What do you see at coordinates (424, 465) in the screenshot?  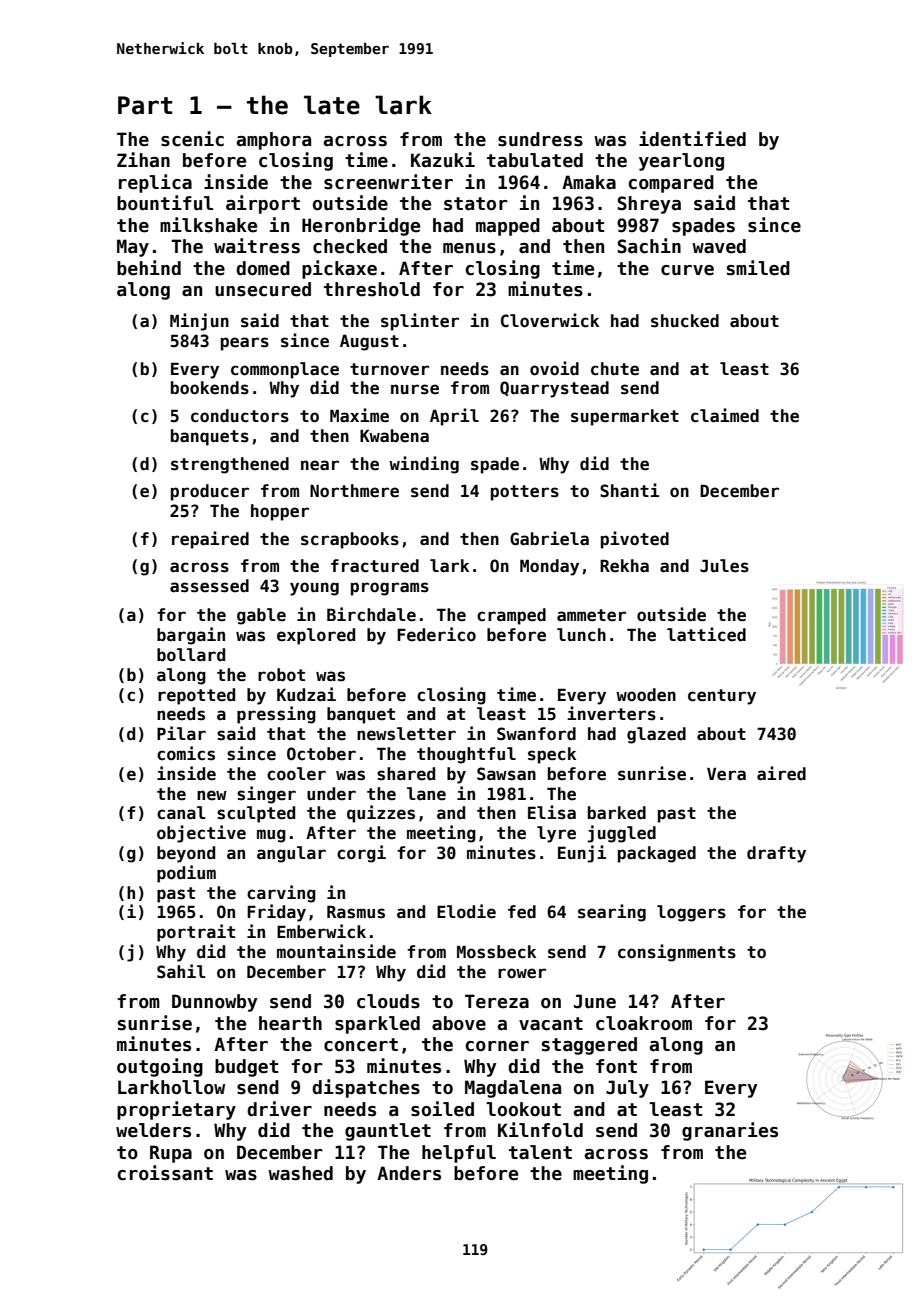 I see `winding` at bounding box center [424, 465].
